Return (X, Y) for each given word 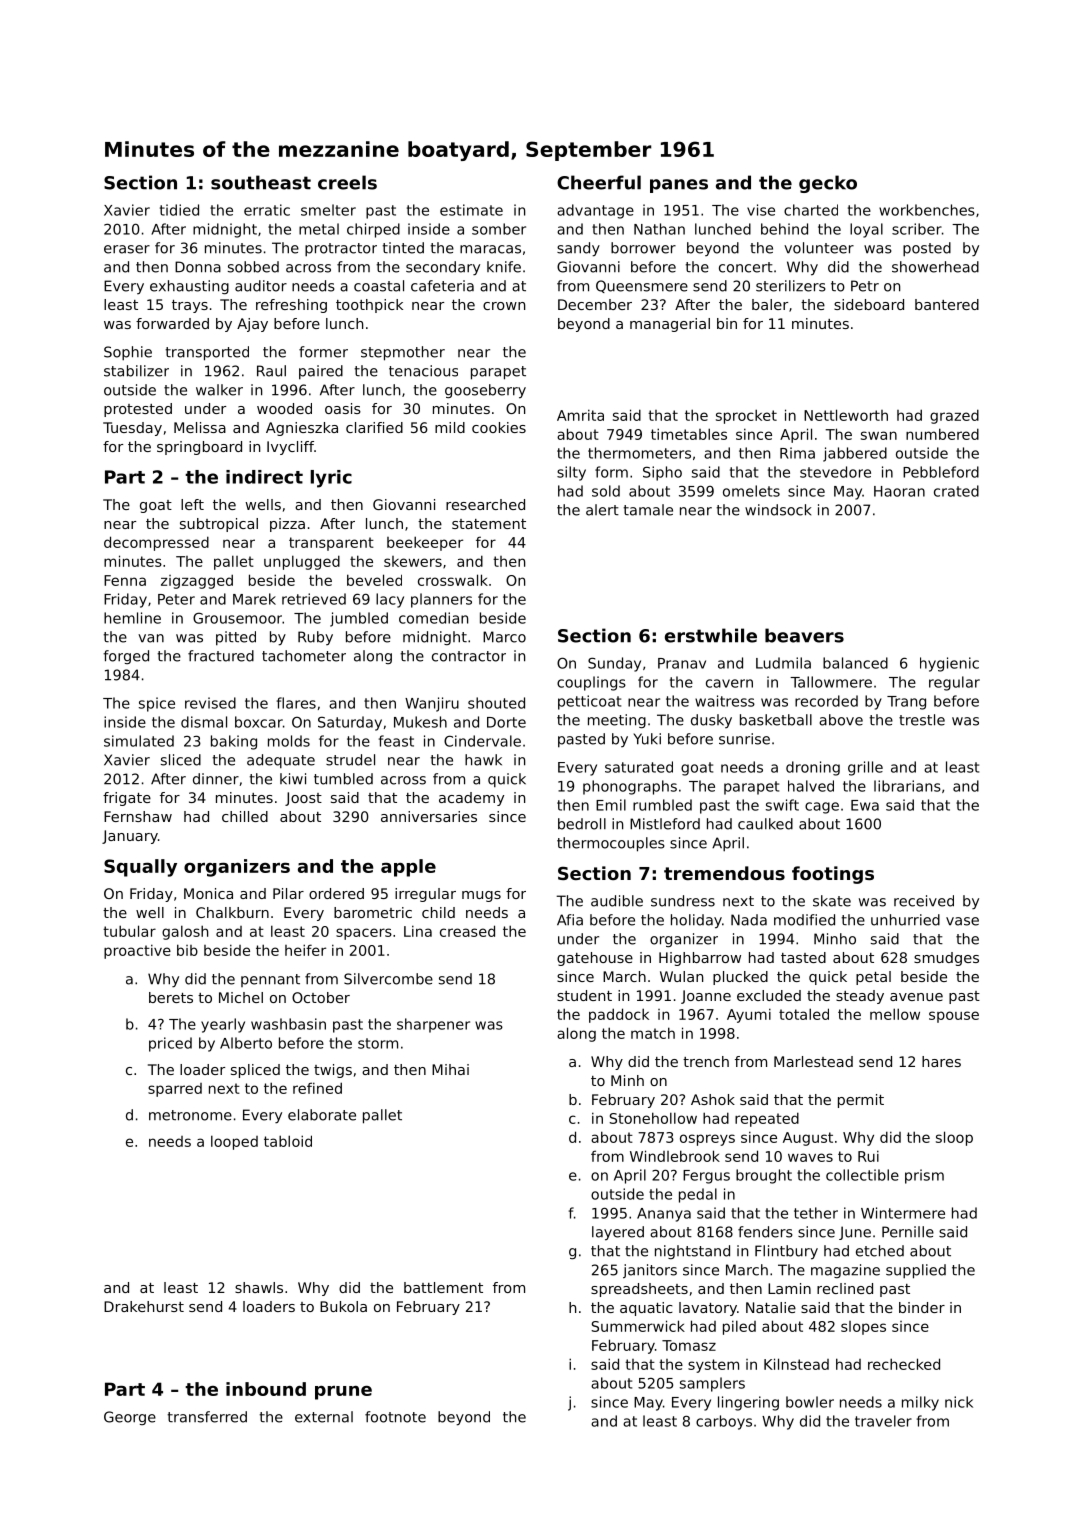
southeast (261, 182)
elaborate (322, 1115)
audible (617, 901)
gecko (828, 184)
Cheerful (599, 182)
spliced (255, 1071)
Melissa (200, 427)
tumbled (343, 779)
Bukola (343, 1306)
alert (602, 510)
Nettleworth (846, 415)
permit (861, 1101)
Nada (749, 920)
